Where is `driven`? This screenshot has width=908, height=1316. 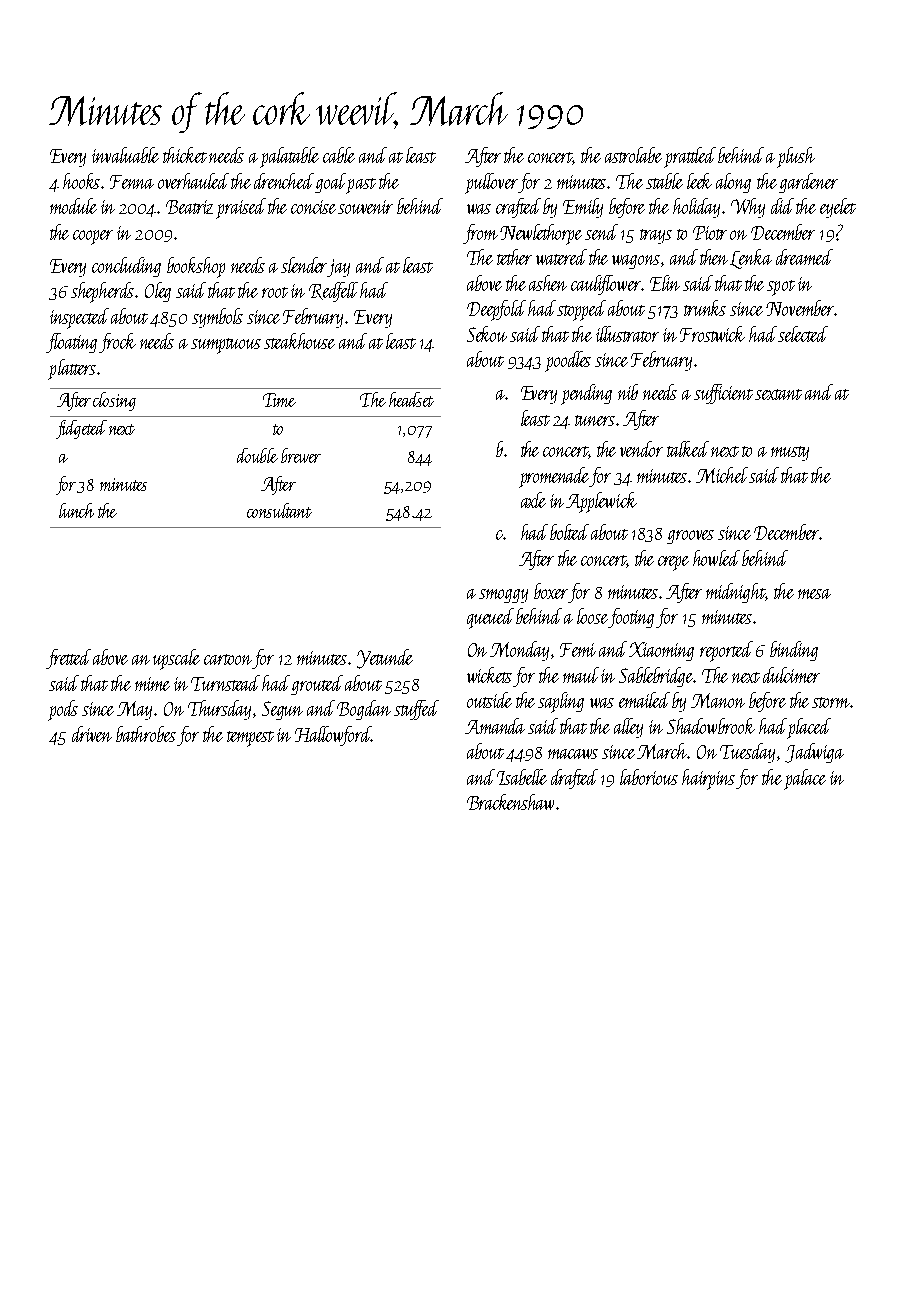 driven is located at coordinates (92, 734).
